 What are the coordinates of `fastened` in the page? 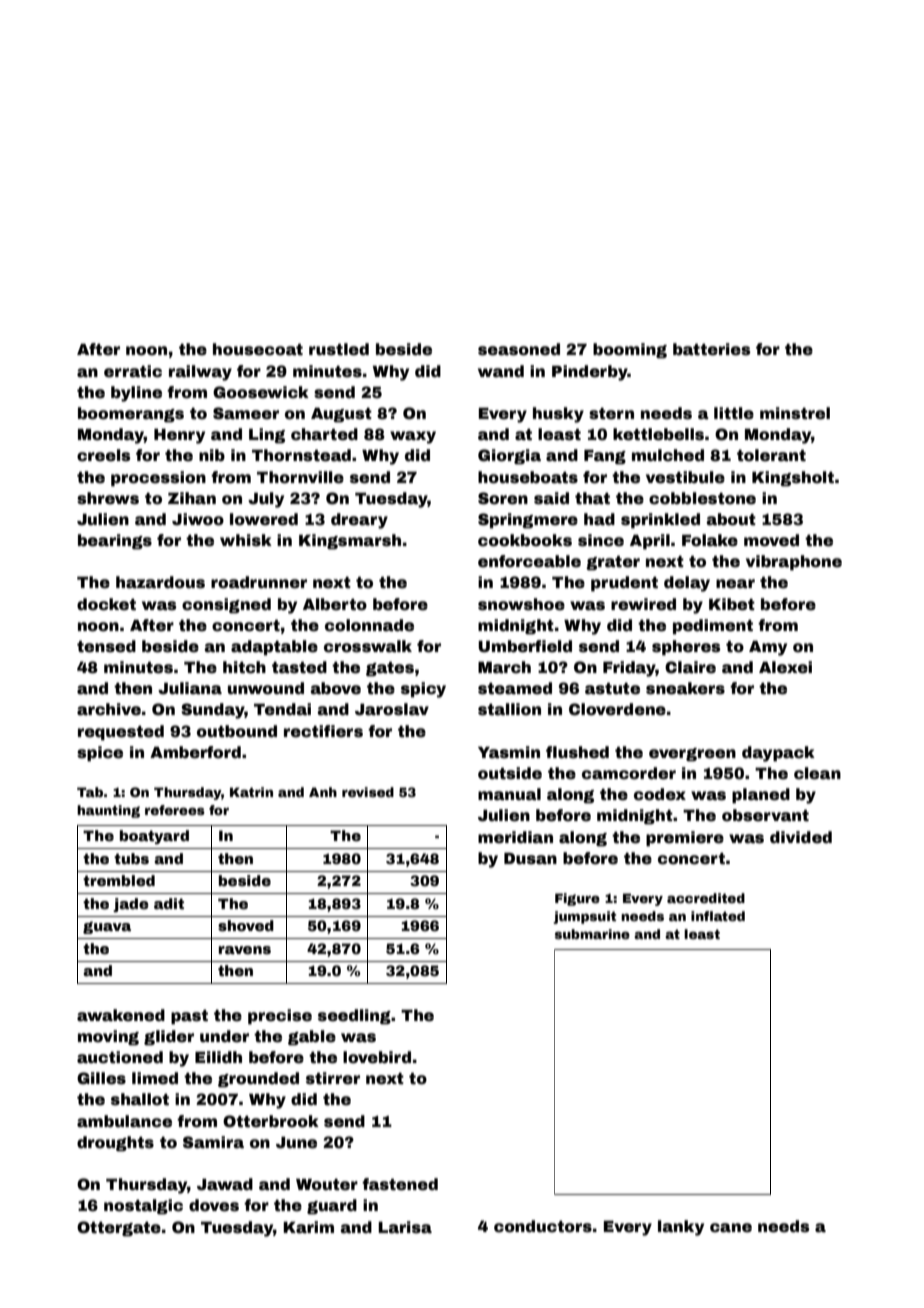 It's located at (400, 1184).
